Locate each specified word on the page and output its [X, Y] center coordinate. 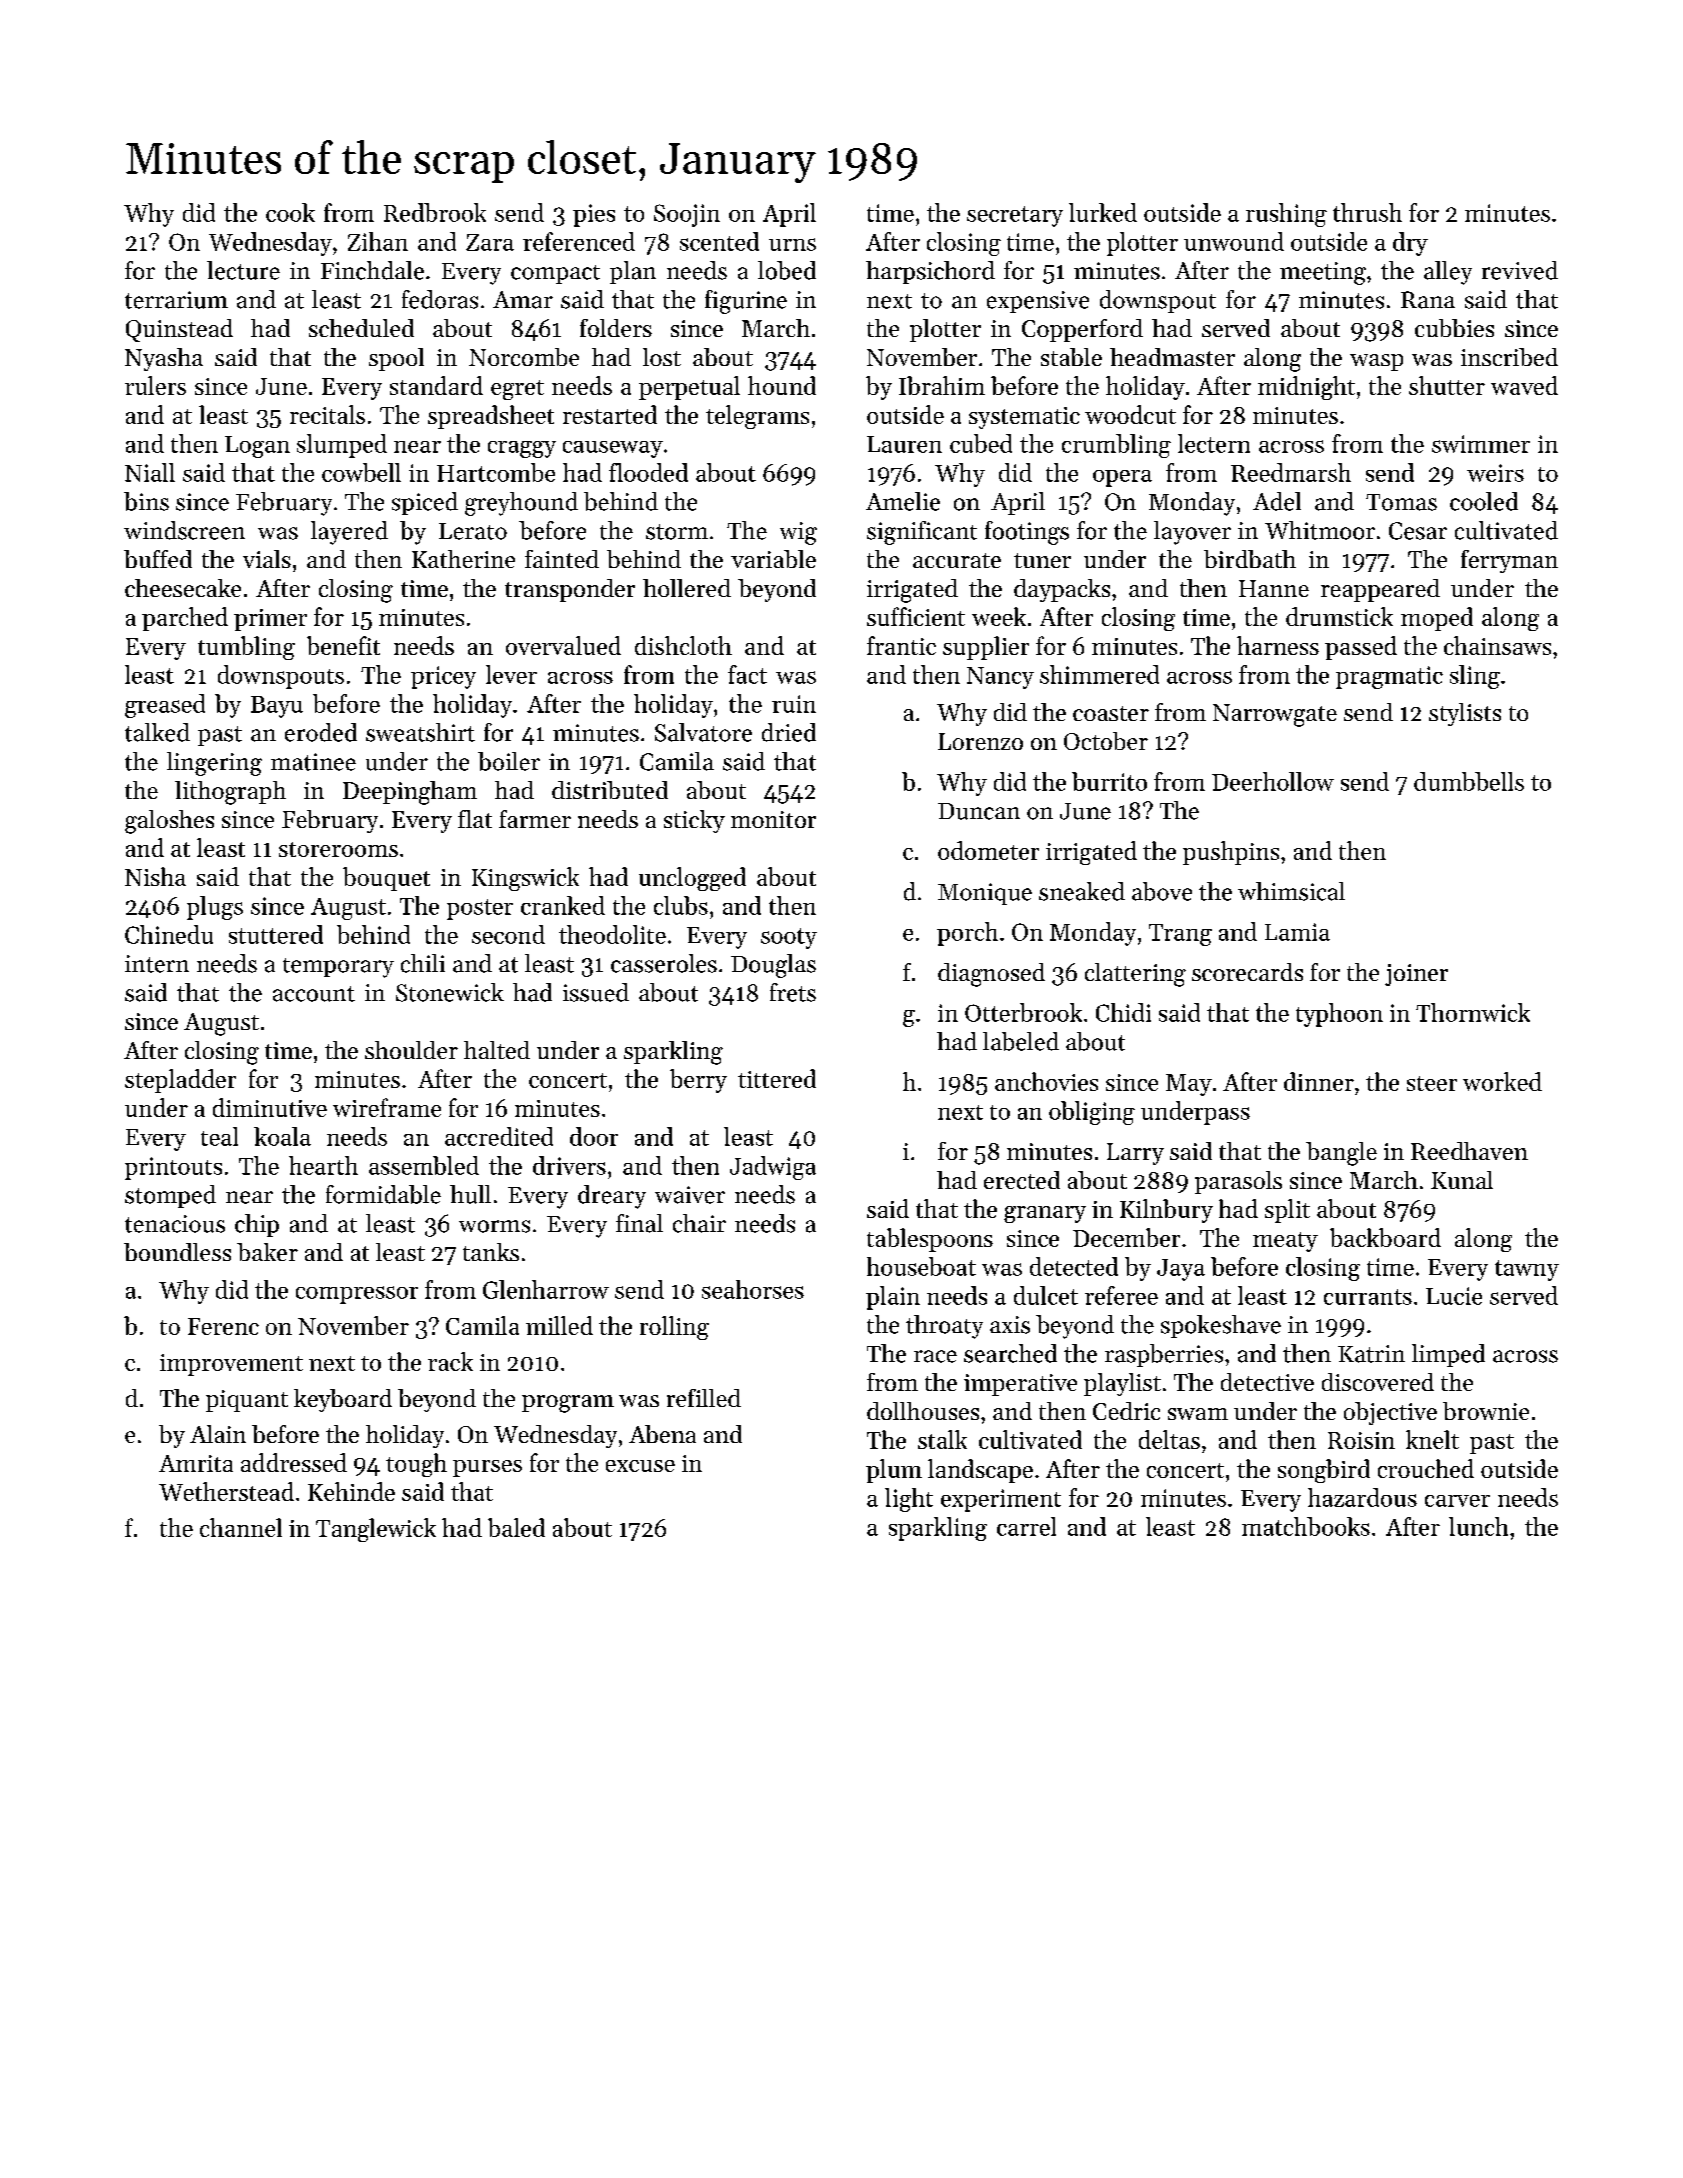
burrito [1109, 781]
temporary [338, 968]
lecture [243, 270]
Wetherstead [226, 1491]
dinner [1319, 1081]
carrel [1026, 1526]
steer [1432, 1083]
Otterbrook [1023, 1012]
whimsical [1291, 891]
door [594, 1136]
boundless [177, 1252]
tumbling [246, 648]
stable [1071, 357]
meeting [1323, 273]
